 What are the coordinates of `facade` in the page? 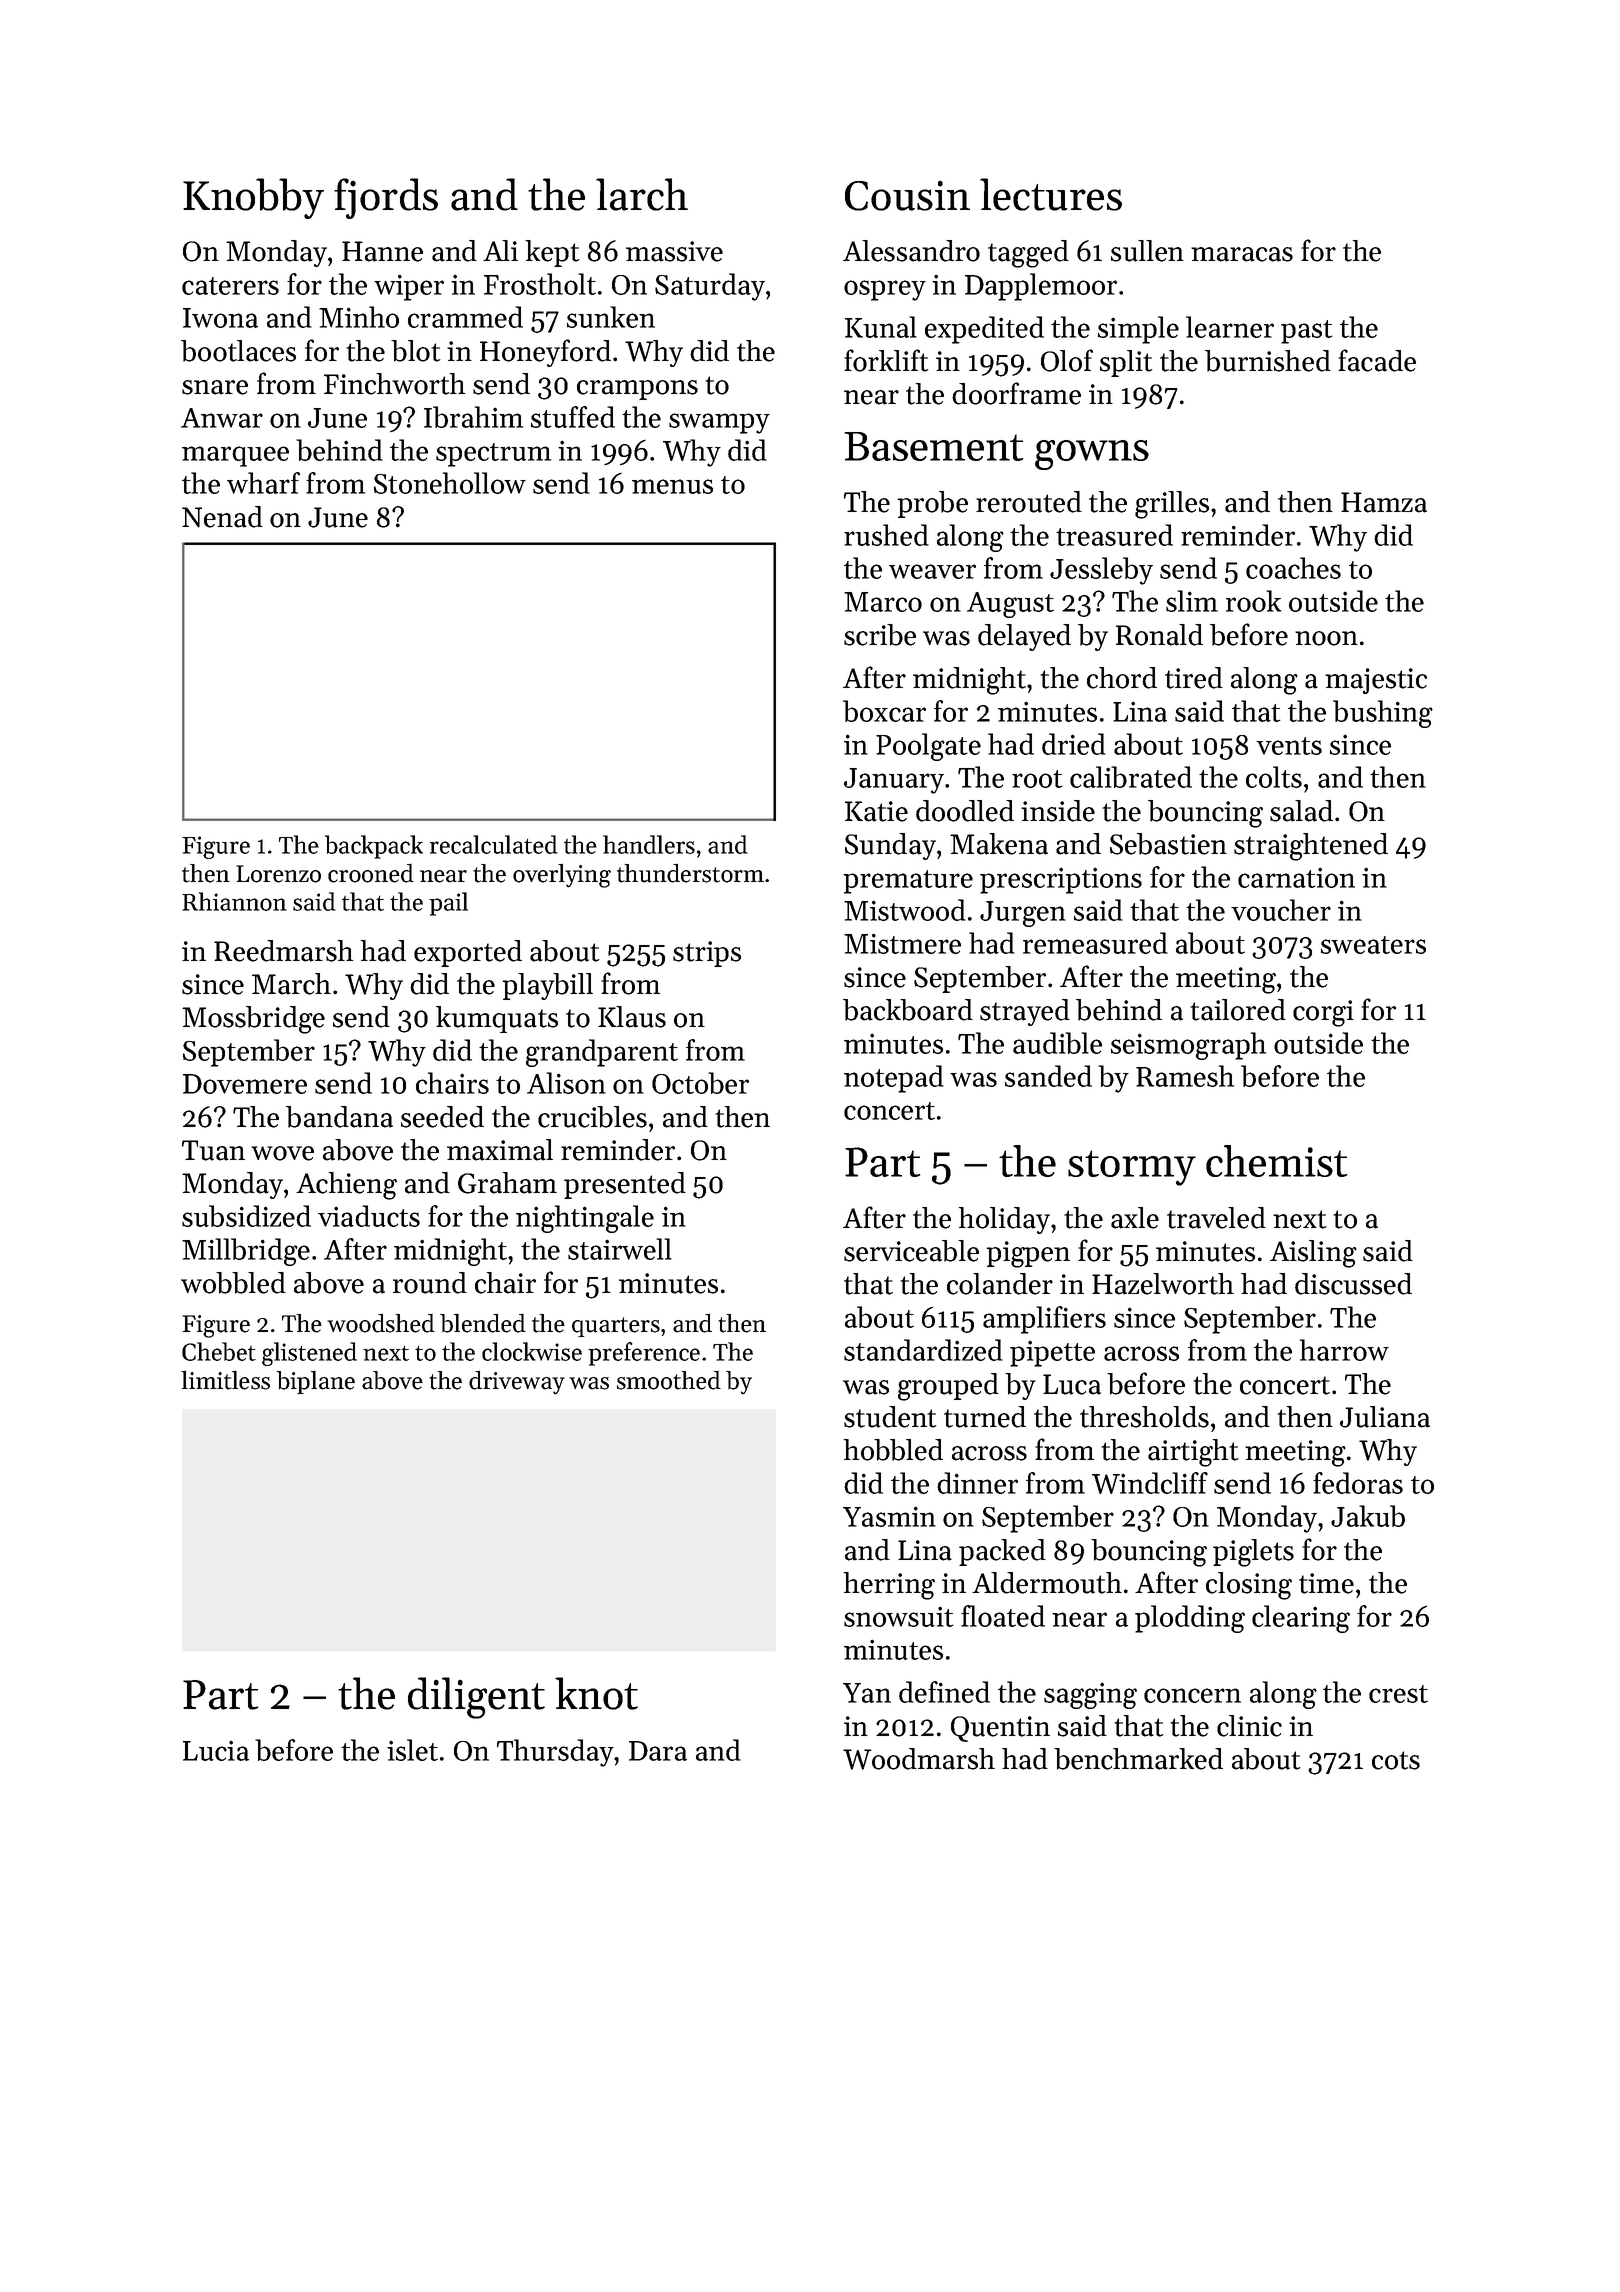 It's located at (1377, 360).
